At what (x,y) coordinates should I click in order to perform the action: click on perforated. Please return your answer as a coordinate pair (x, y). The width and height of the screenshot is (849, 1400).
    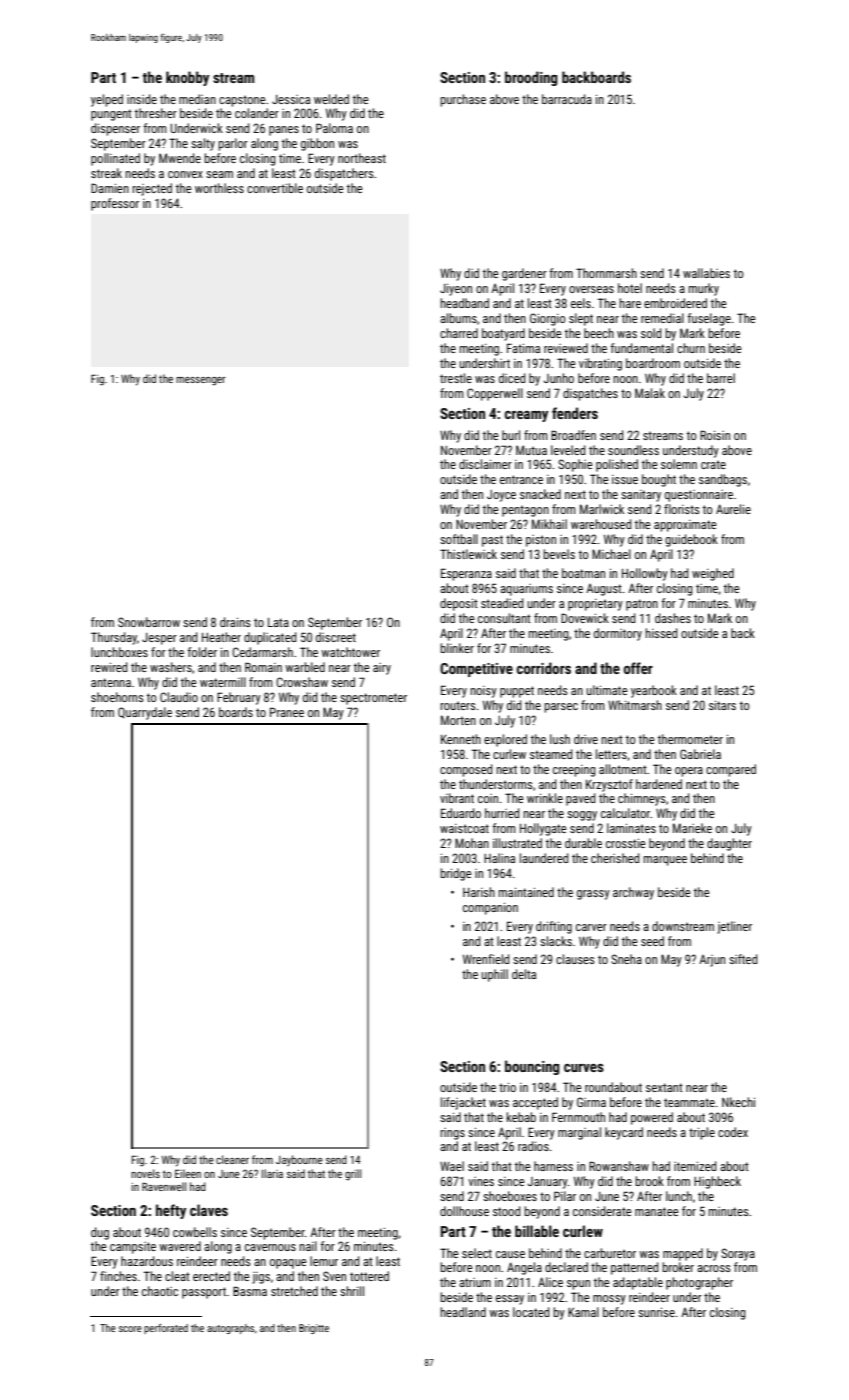
    Looking at the image, I should click on (166, 1329).
